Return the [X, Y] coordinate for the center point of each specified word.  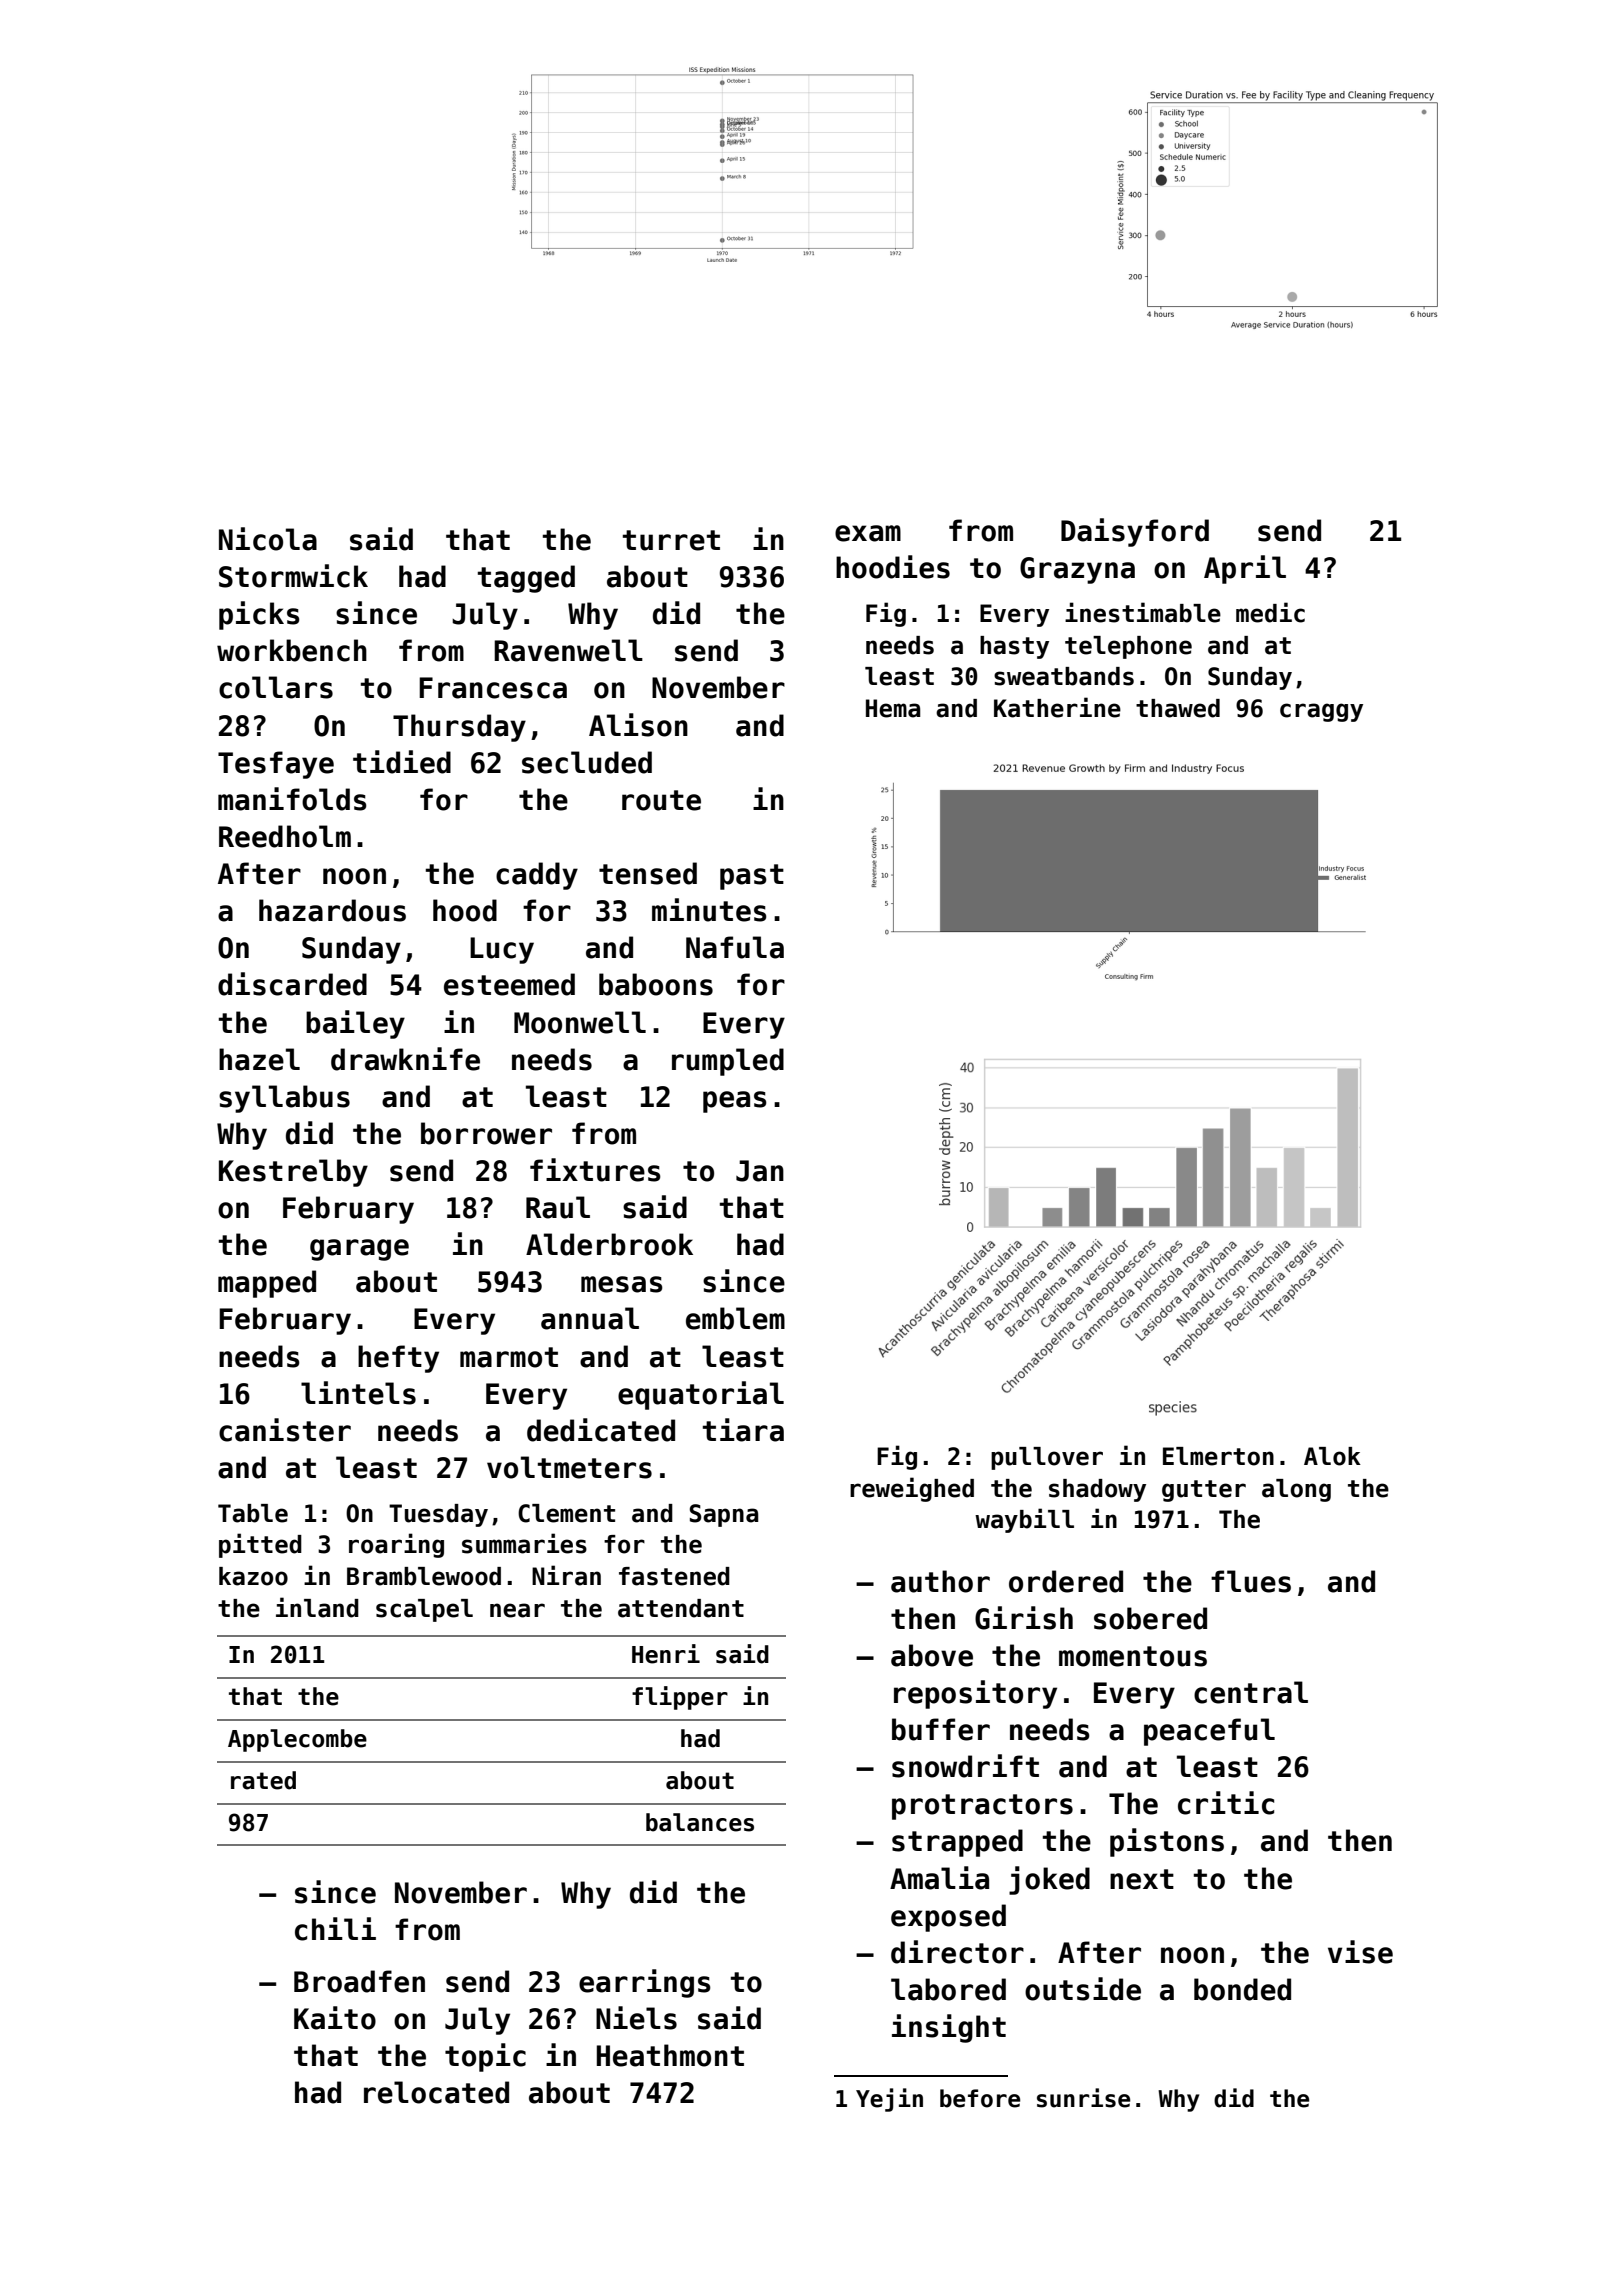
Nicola [268, 539]
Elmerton [1218, 1456]
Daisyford [1135, 532]
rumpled [728, 1062]
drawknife [405, 1059]
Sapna [724, 1515]
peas [735, 1102]
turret [671, 540]
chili [335, 1929]
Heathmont [670, 2055]
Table [253, 1513]
